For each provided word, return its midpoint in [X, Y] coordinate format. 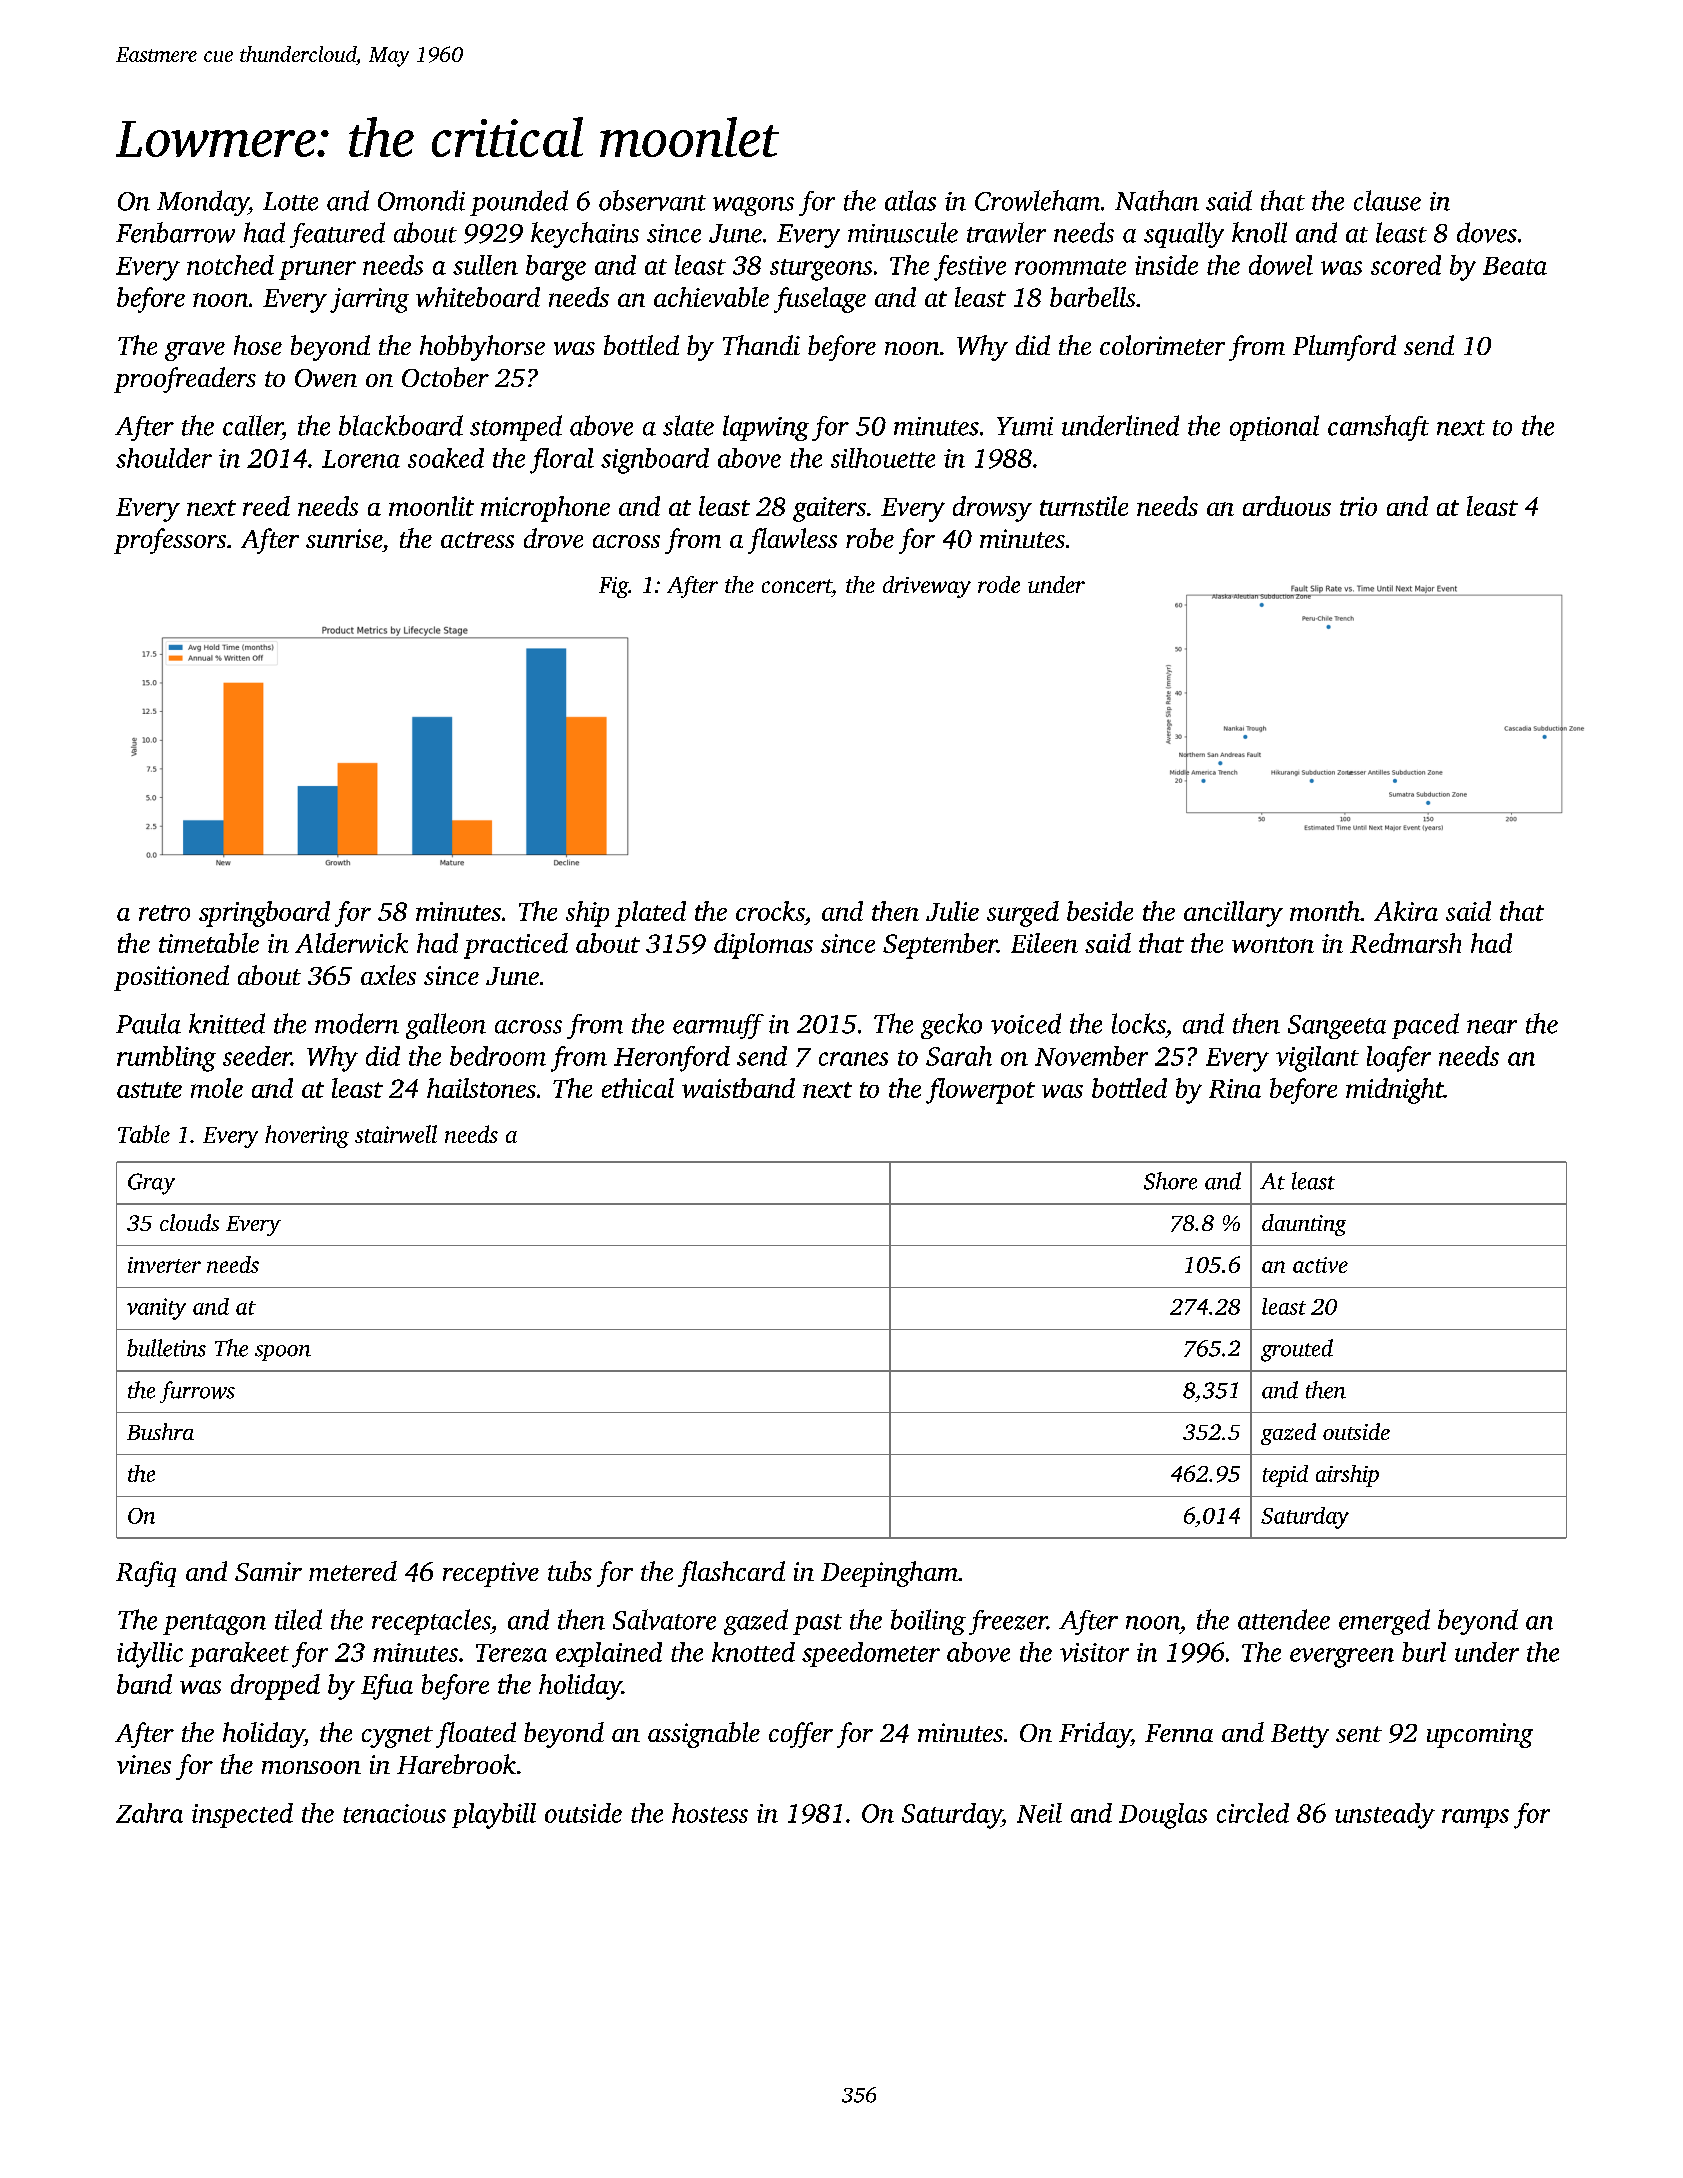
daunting [1304, 1225]
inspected [242, 1815]
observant [652, 200]
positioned [171, 978]
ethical [638, 1088]
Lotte [290, 201]
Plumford [1344, 348]
